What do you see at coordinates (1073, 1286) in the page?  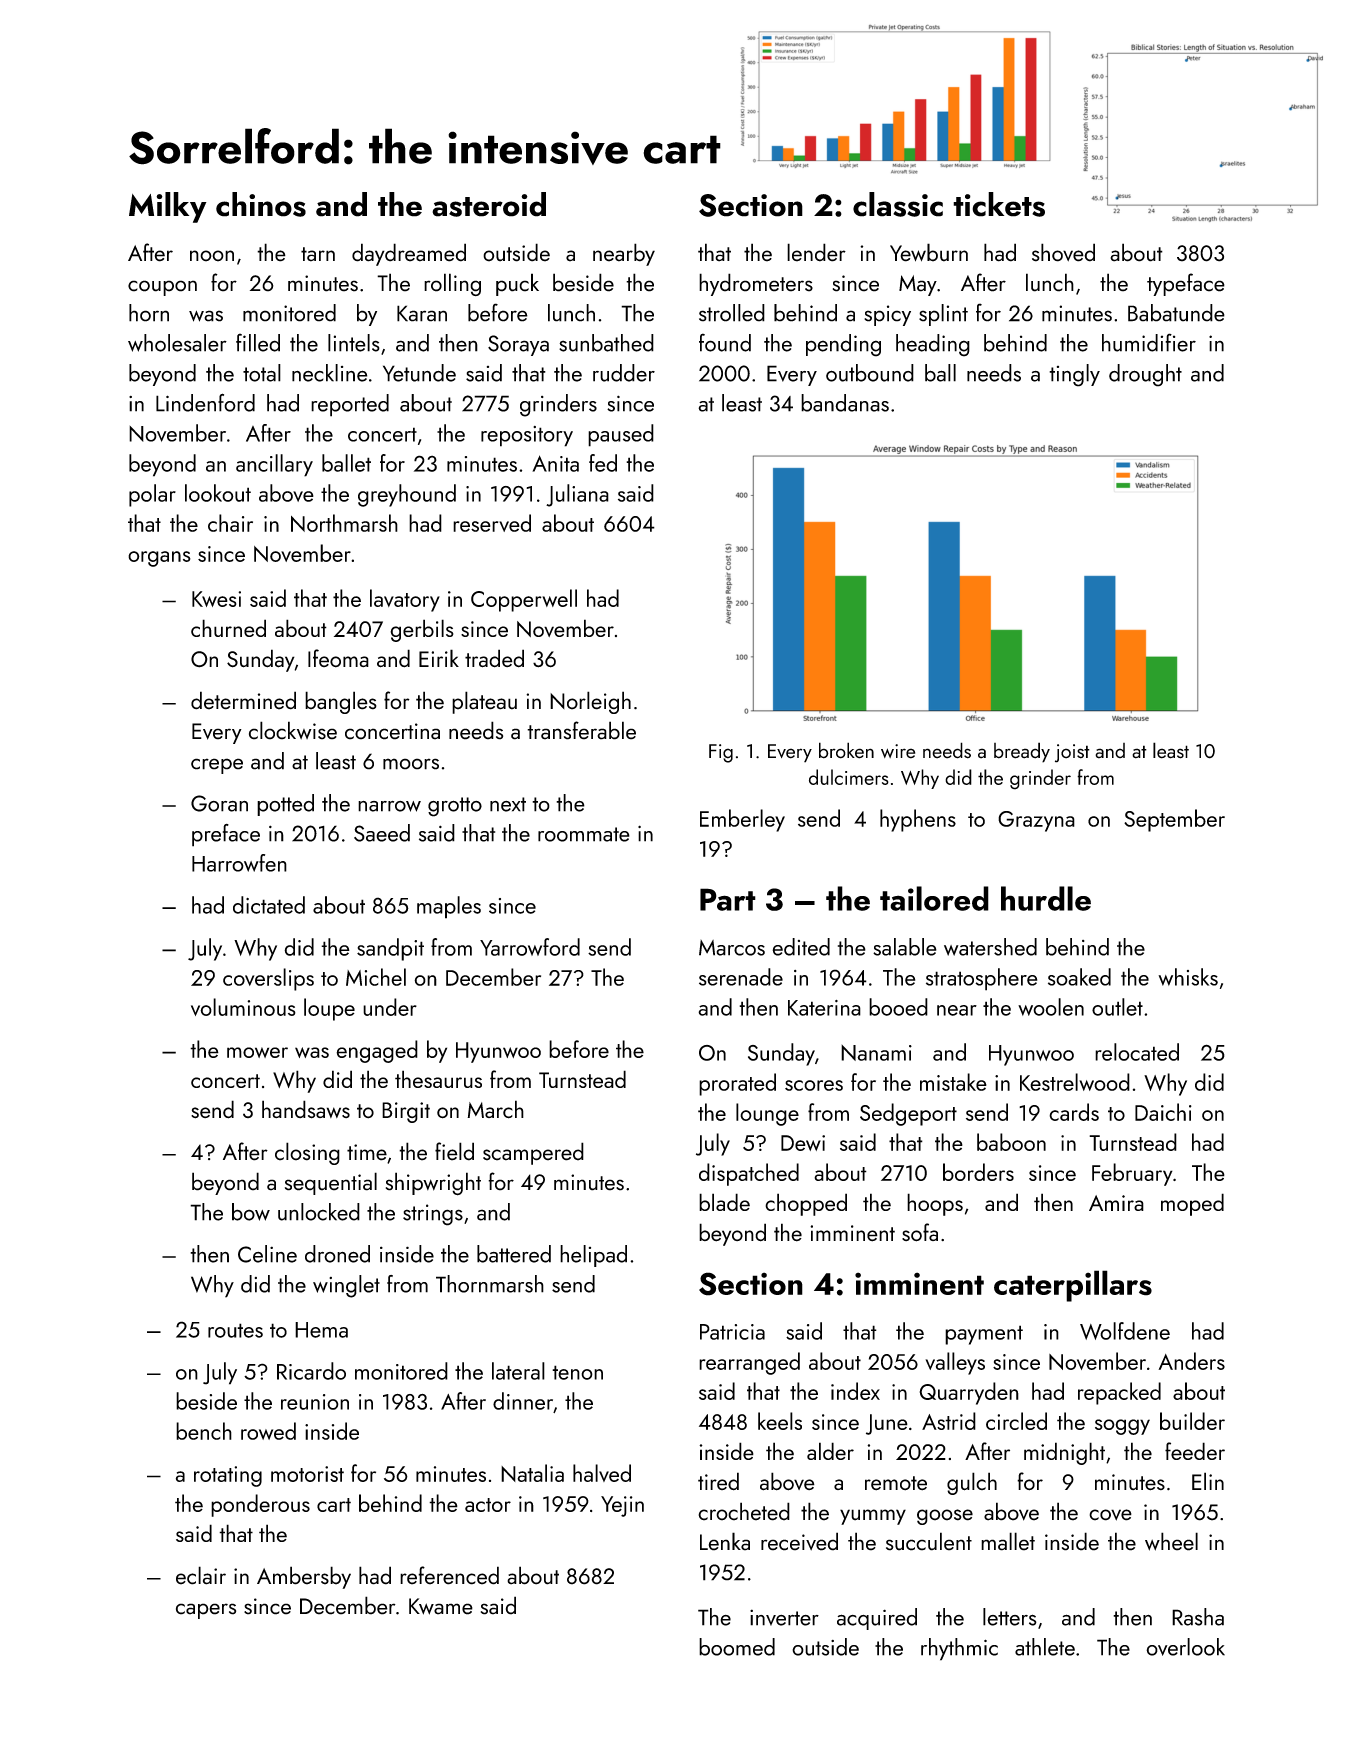 I see `caterpillars` at bounding box center [1073, 1286].
